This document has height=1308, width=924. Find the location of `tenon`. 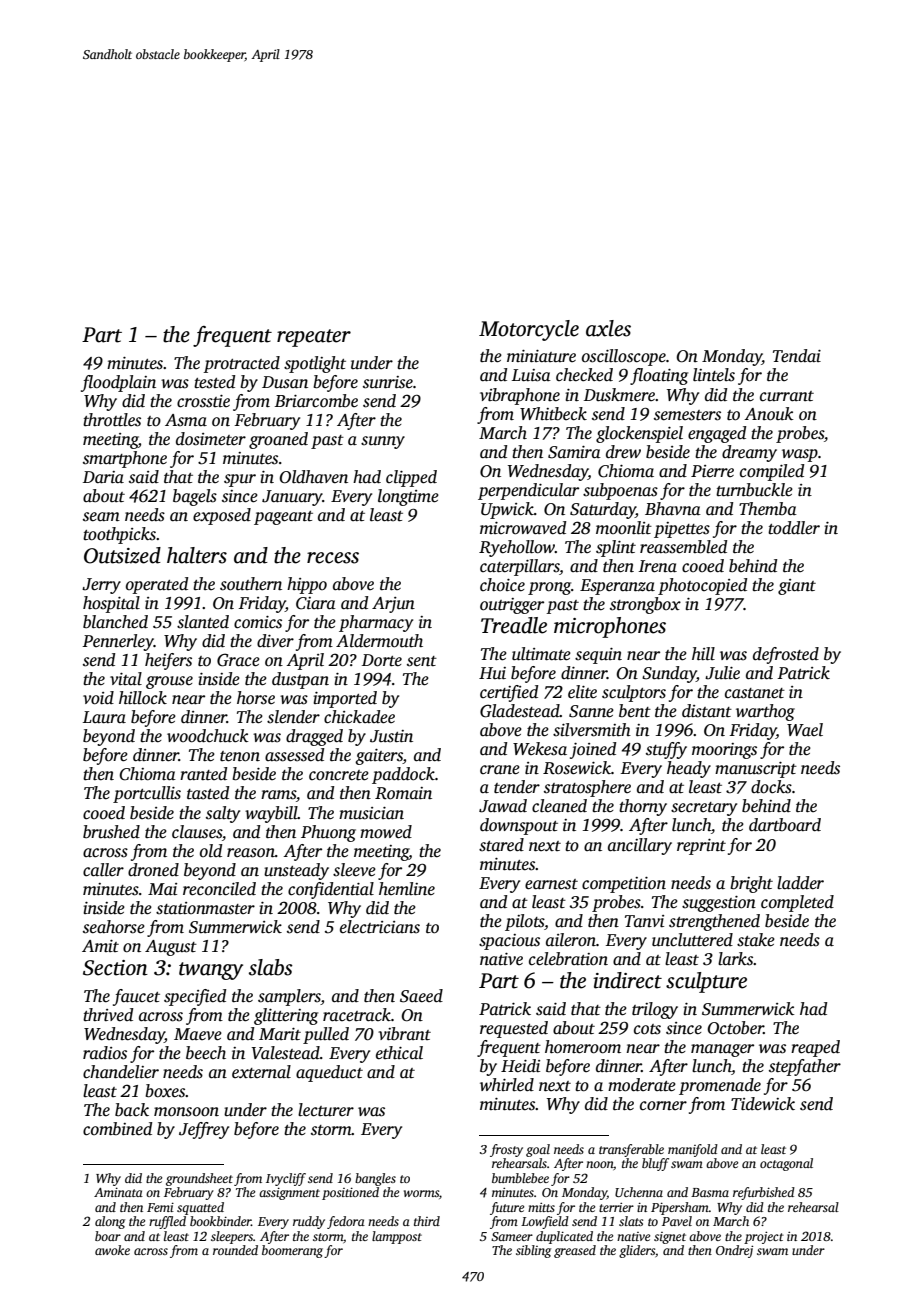

tenon is located at coordinates (240, 756).
